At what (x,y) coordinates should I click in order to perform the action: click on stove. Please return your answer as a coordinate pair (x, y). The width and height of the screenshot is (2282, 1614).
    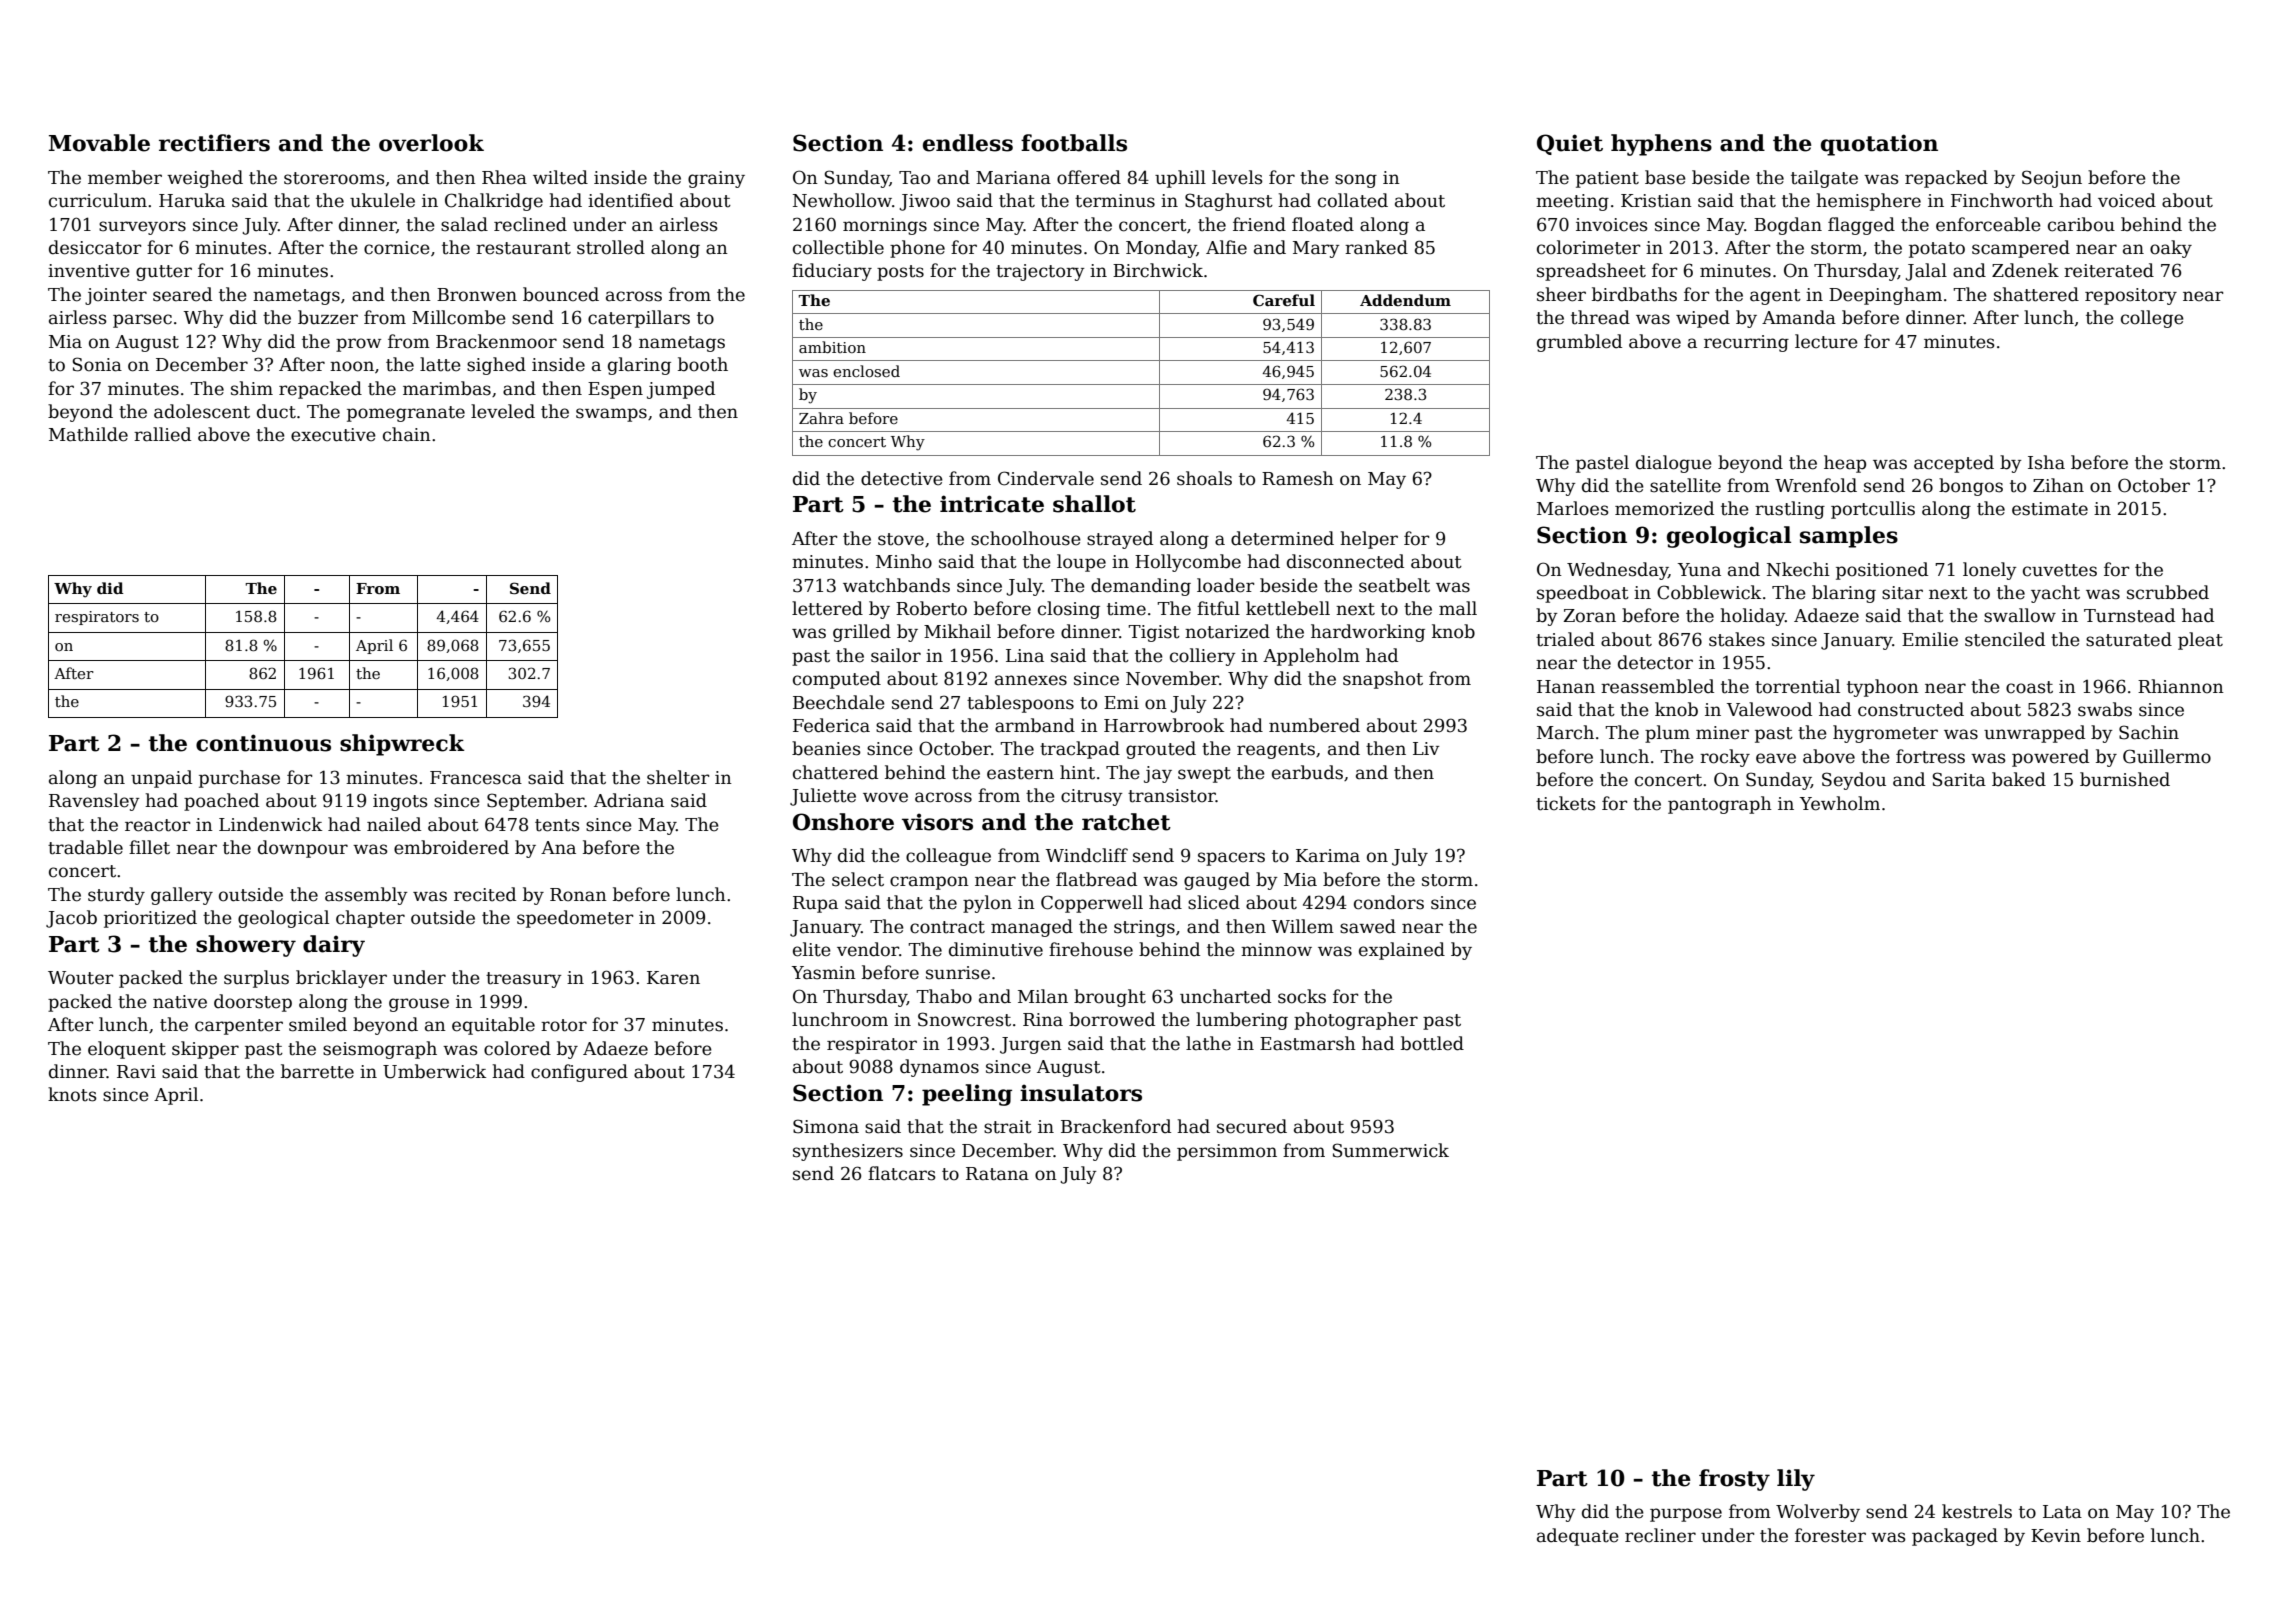
    Looking at the image, I should click on (901, 539).
